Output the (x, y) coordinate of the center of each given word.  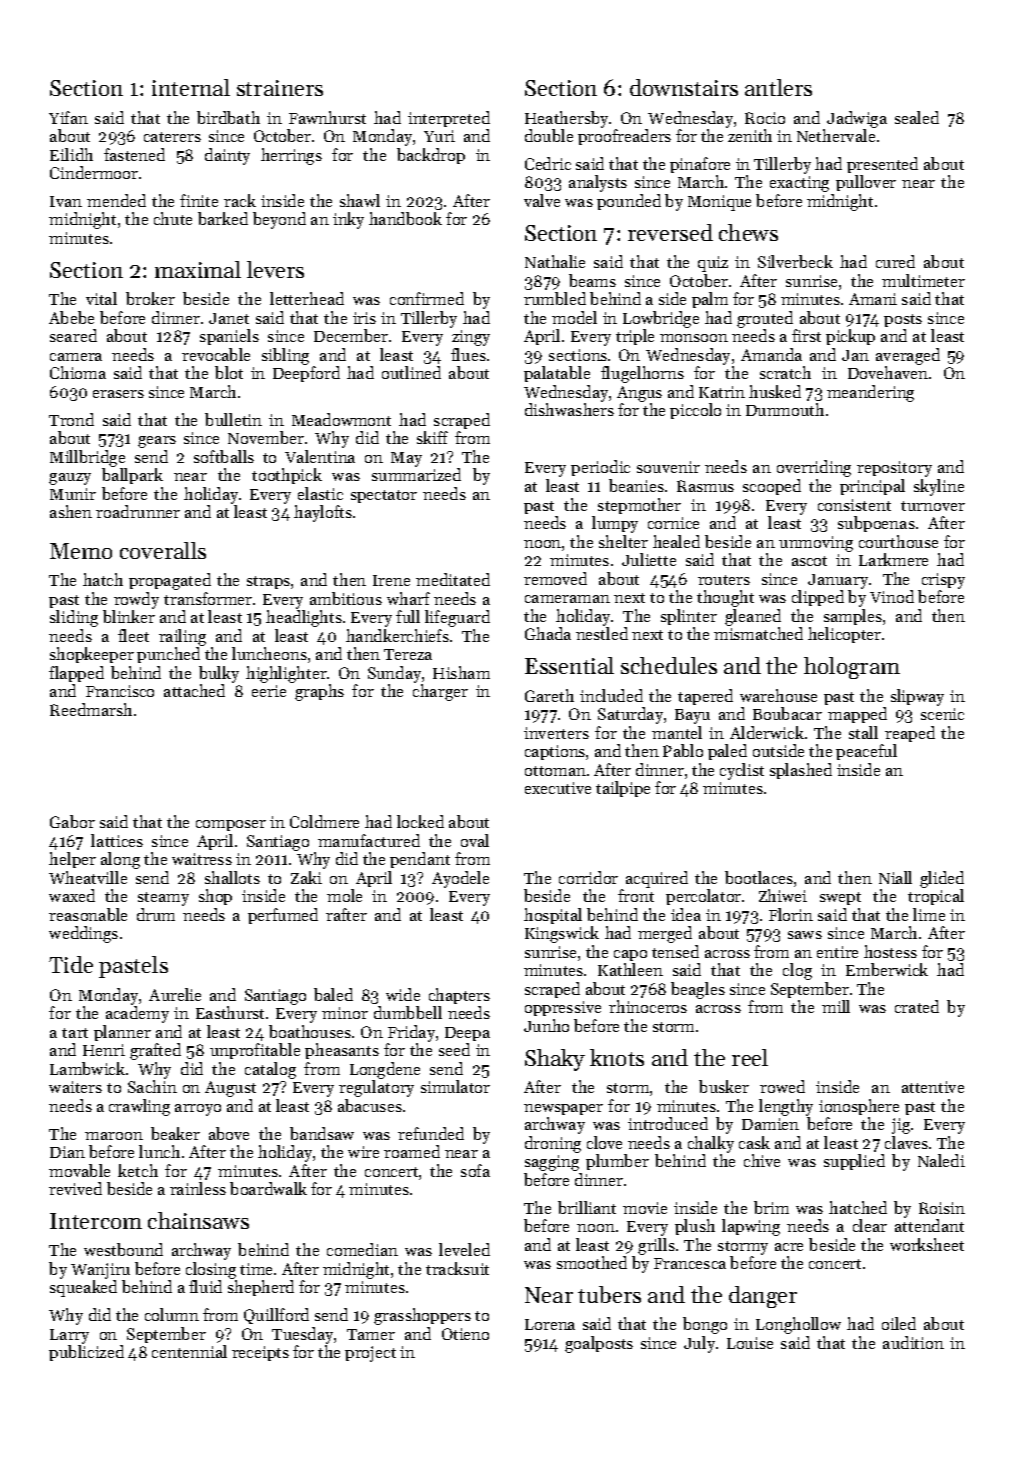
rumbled (555, 298)
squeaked (83, 1288)
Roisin (942, 1208)
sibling (285, 356)
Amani (873, 299)
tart (75, 1033)
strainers (280, 88)
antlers (778, 87)
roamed (412, 1151)
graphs (319, 692)
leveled (464, 1249)
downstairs (684, 87)
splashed (801, 771)
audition (913, 1342)
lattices (117, 840)
